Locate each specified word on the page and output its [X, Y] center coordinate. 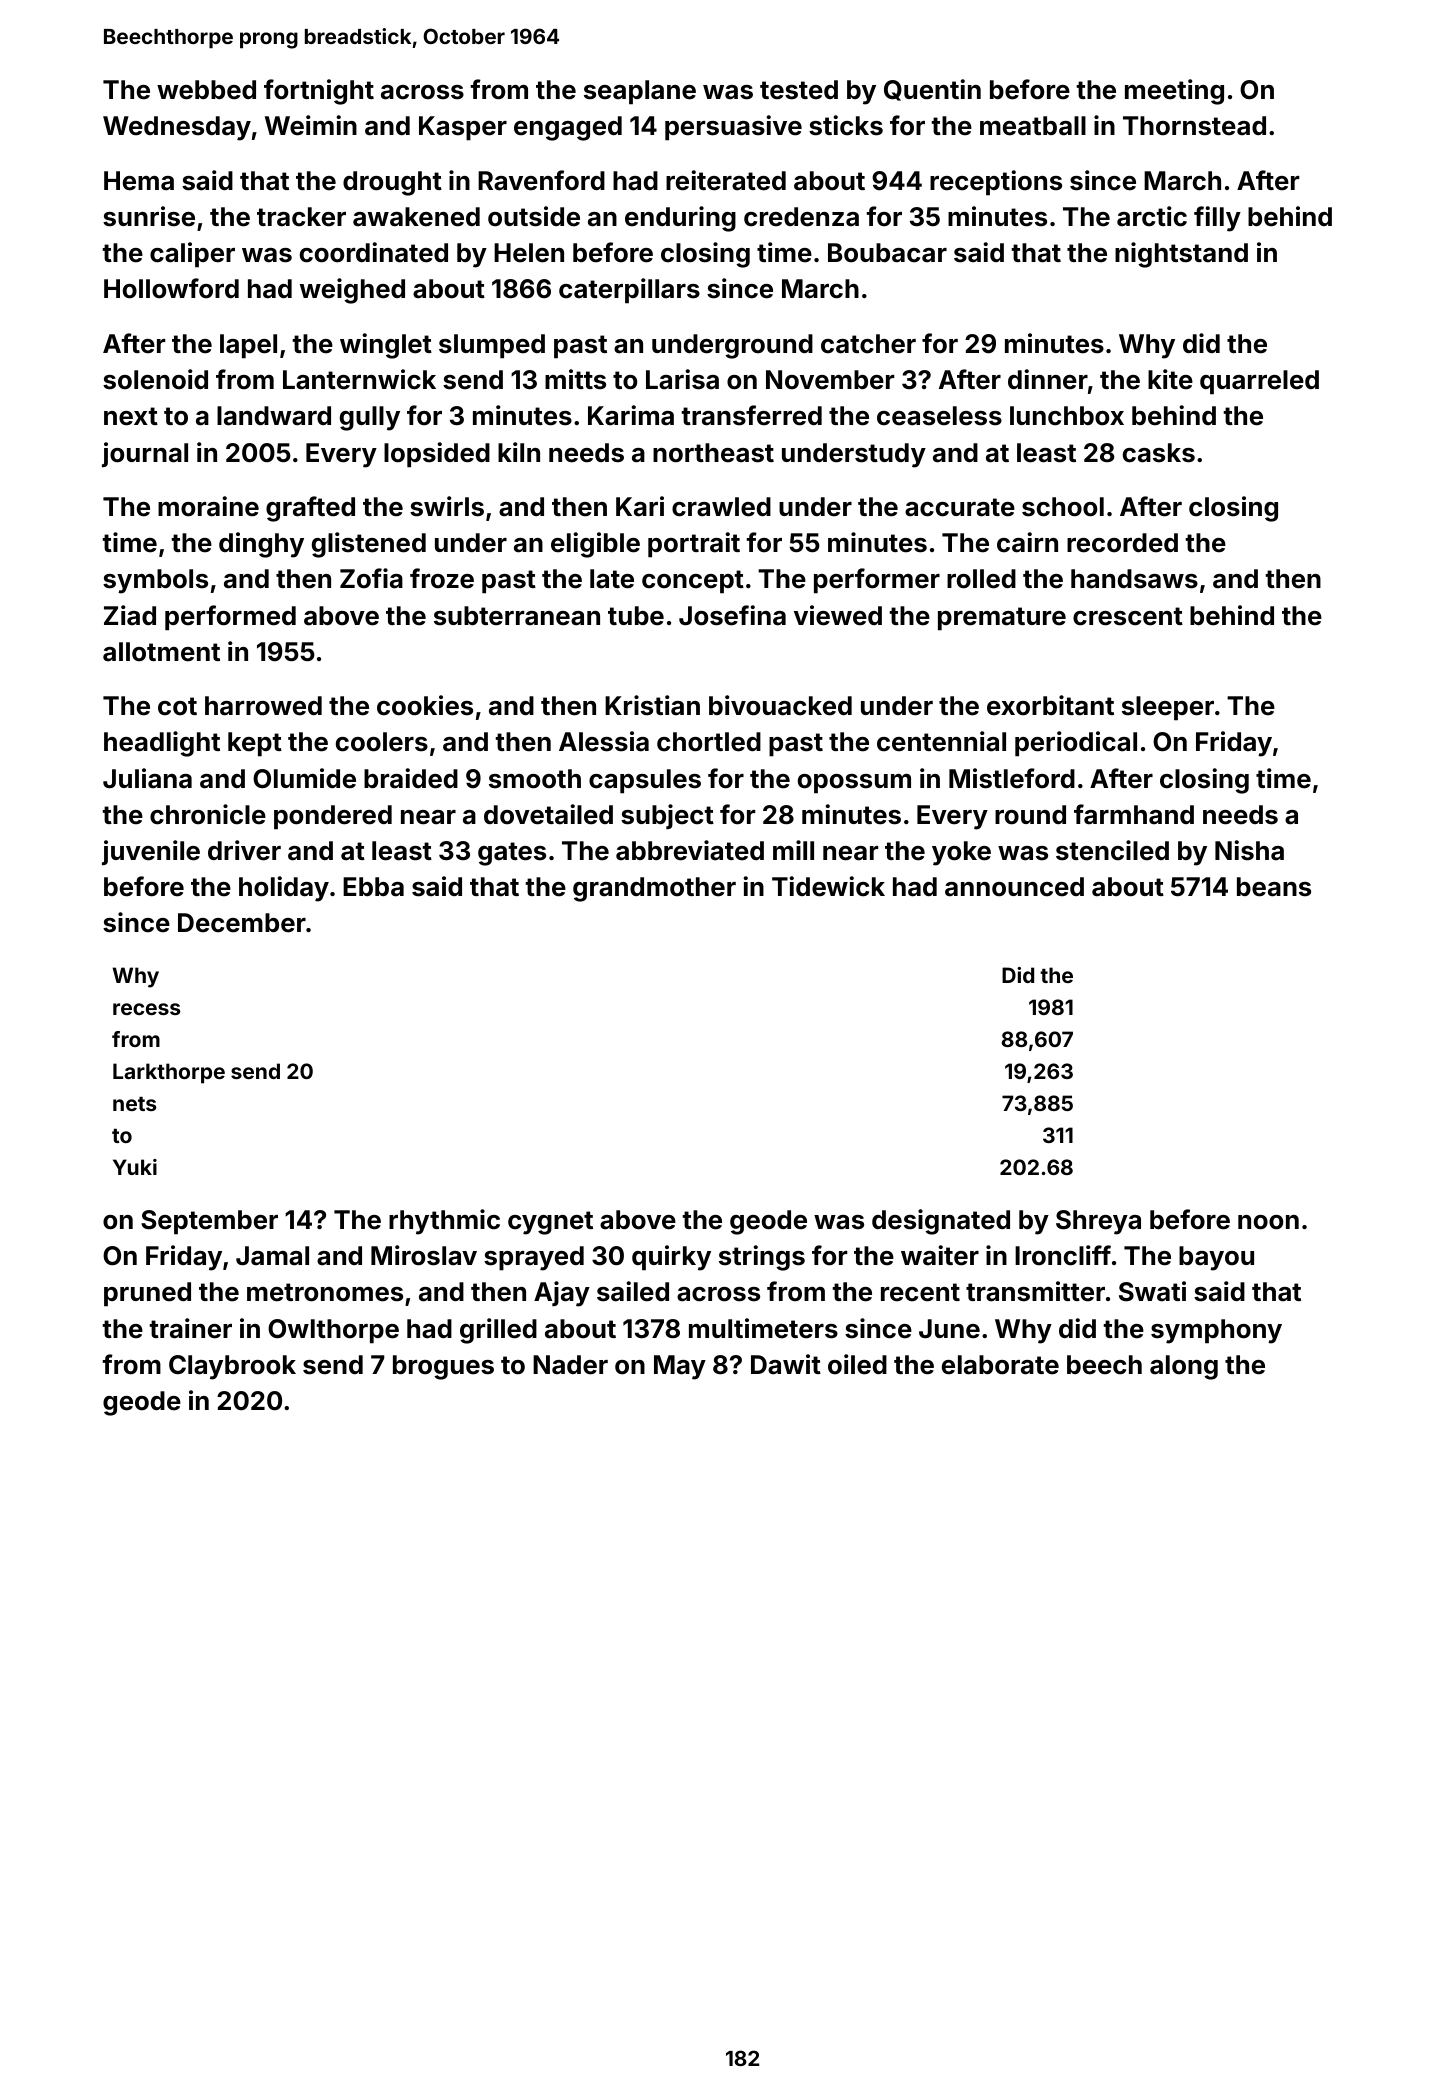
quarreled [1259, 382]
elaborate [1000, 1365]
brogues [443, 1367]
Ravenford [541, 180]
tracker [301, 217]
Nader [570, 1365]
